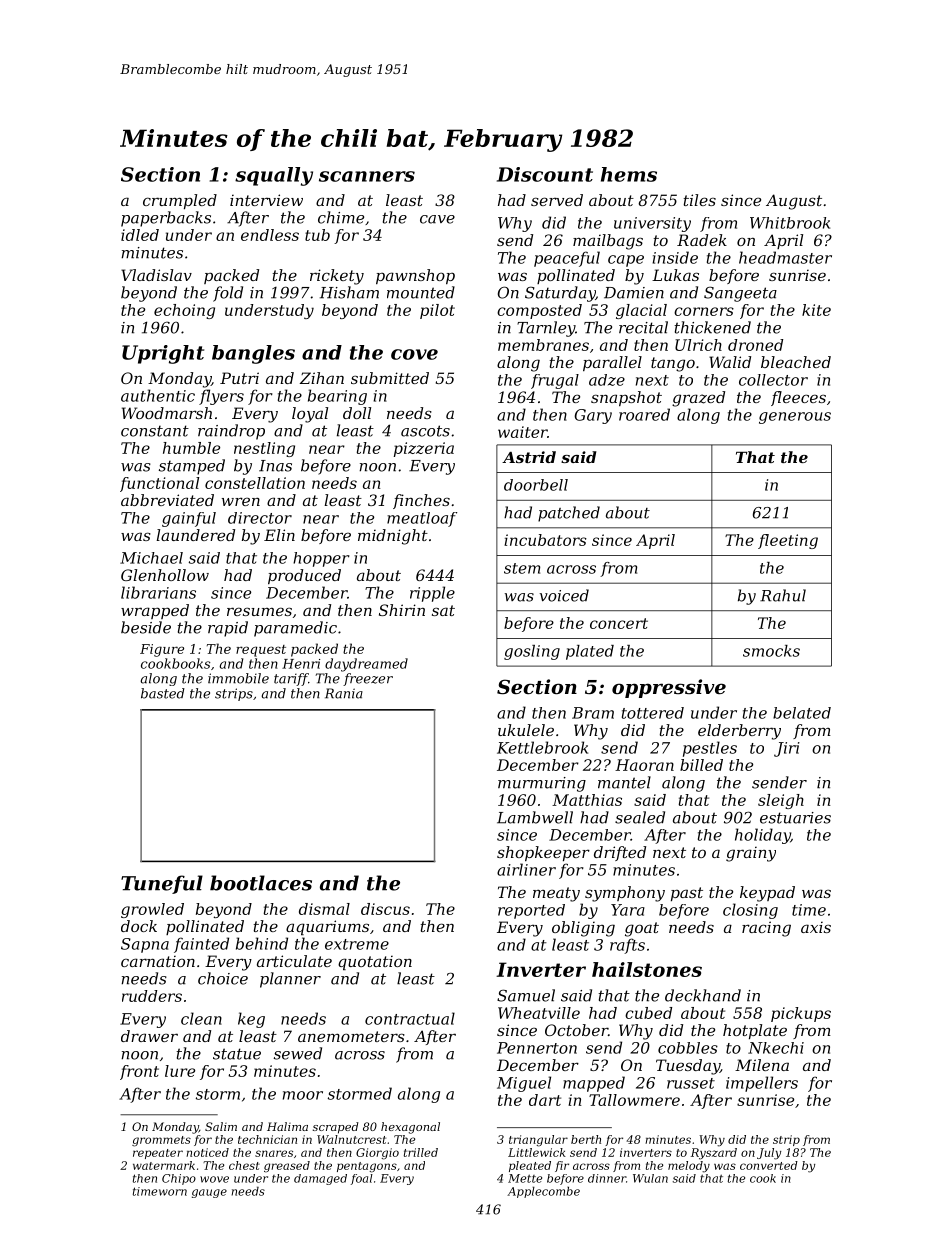  Describe the element at coordinates (766, 929) in the screenshot. I see `racing` at that location.
